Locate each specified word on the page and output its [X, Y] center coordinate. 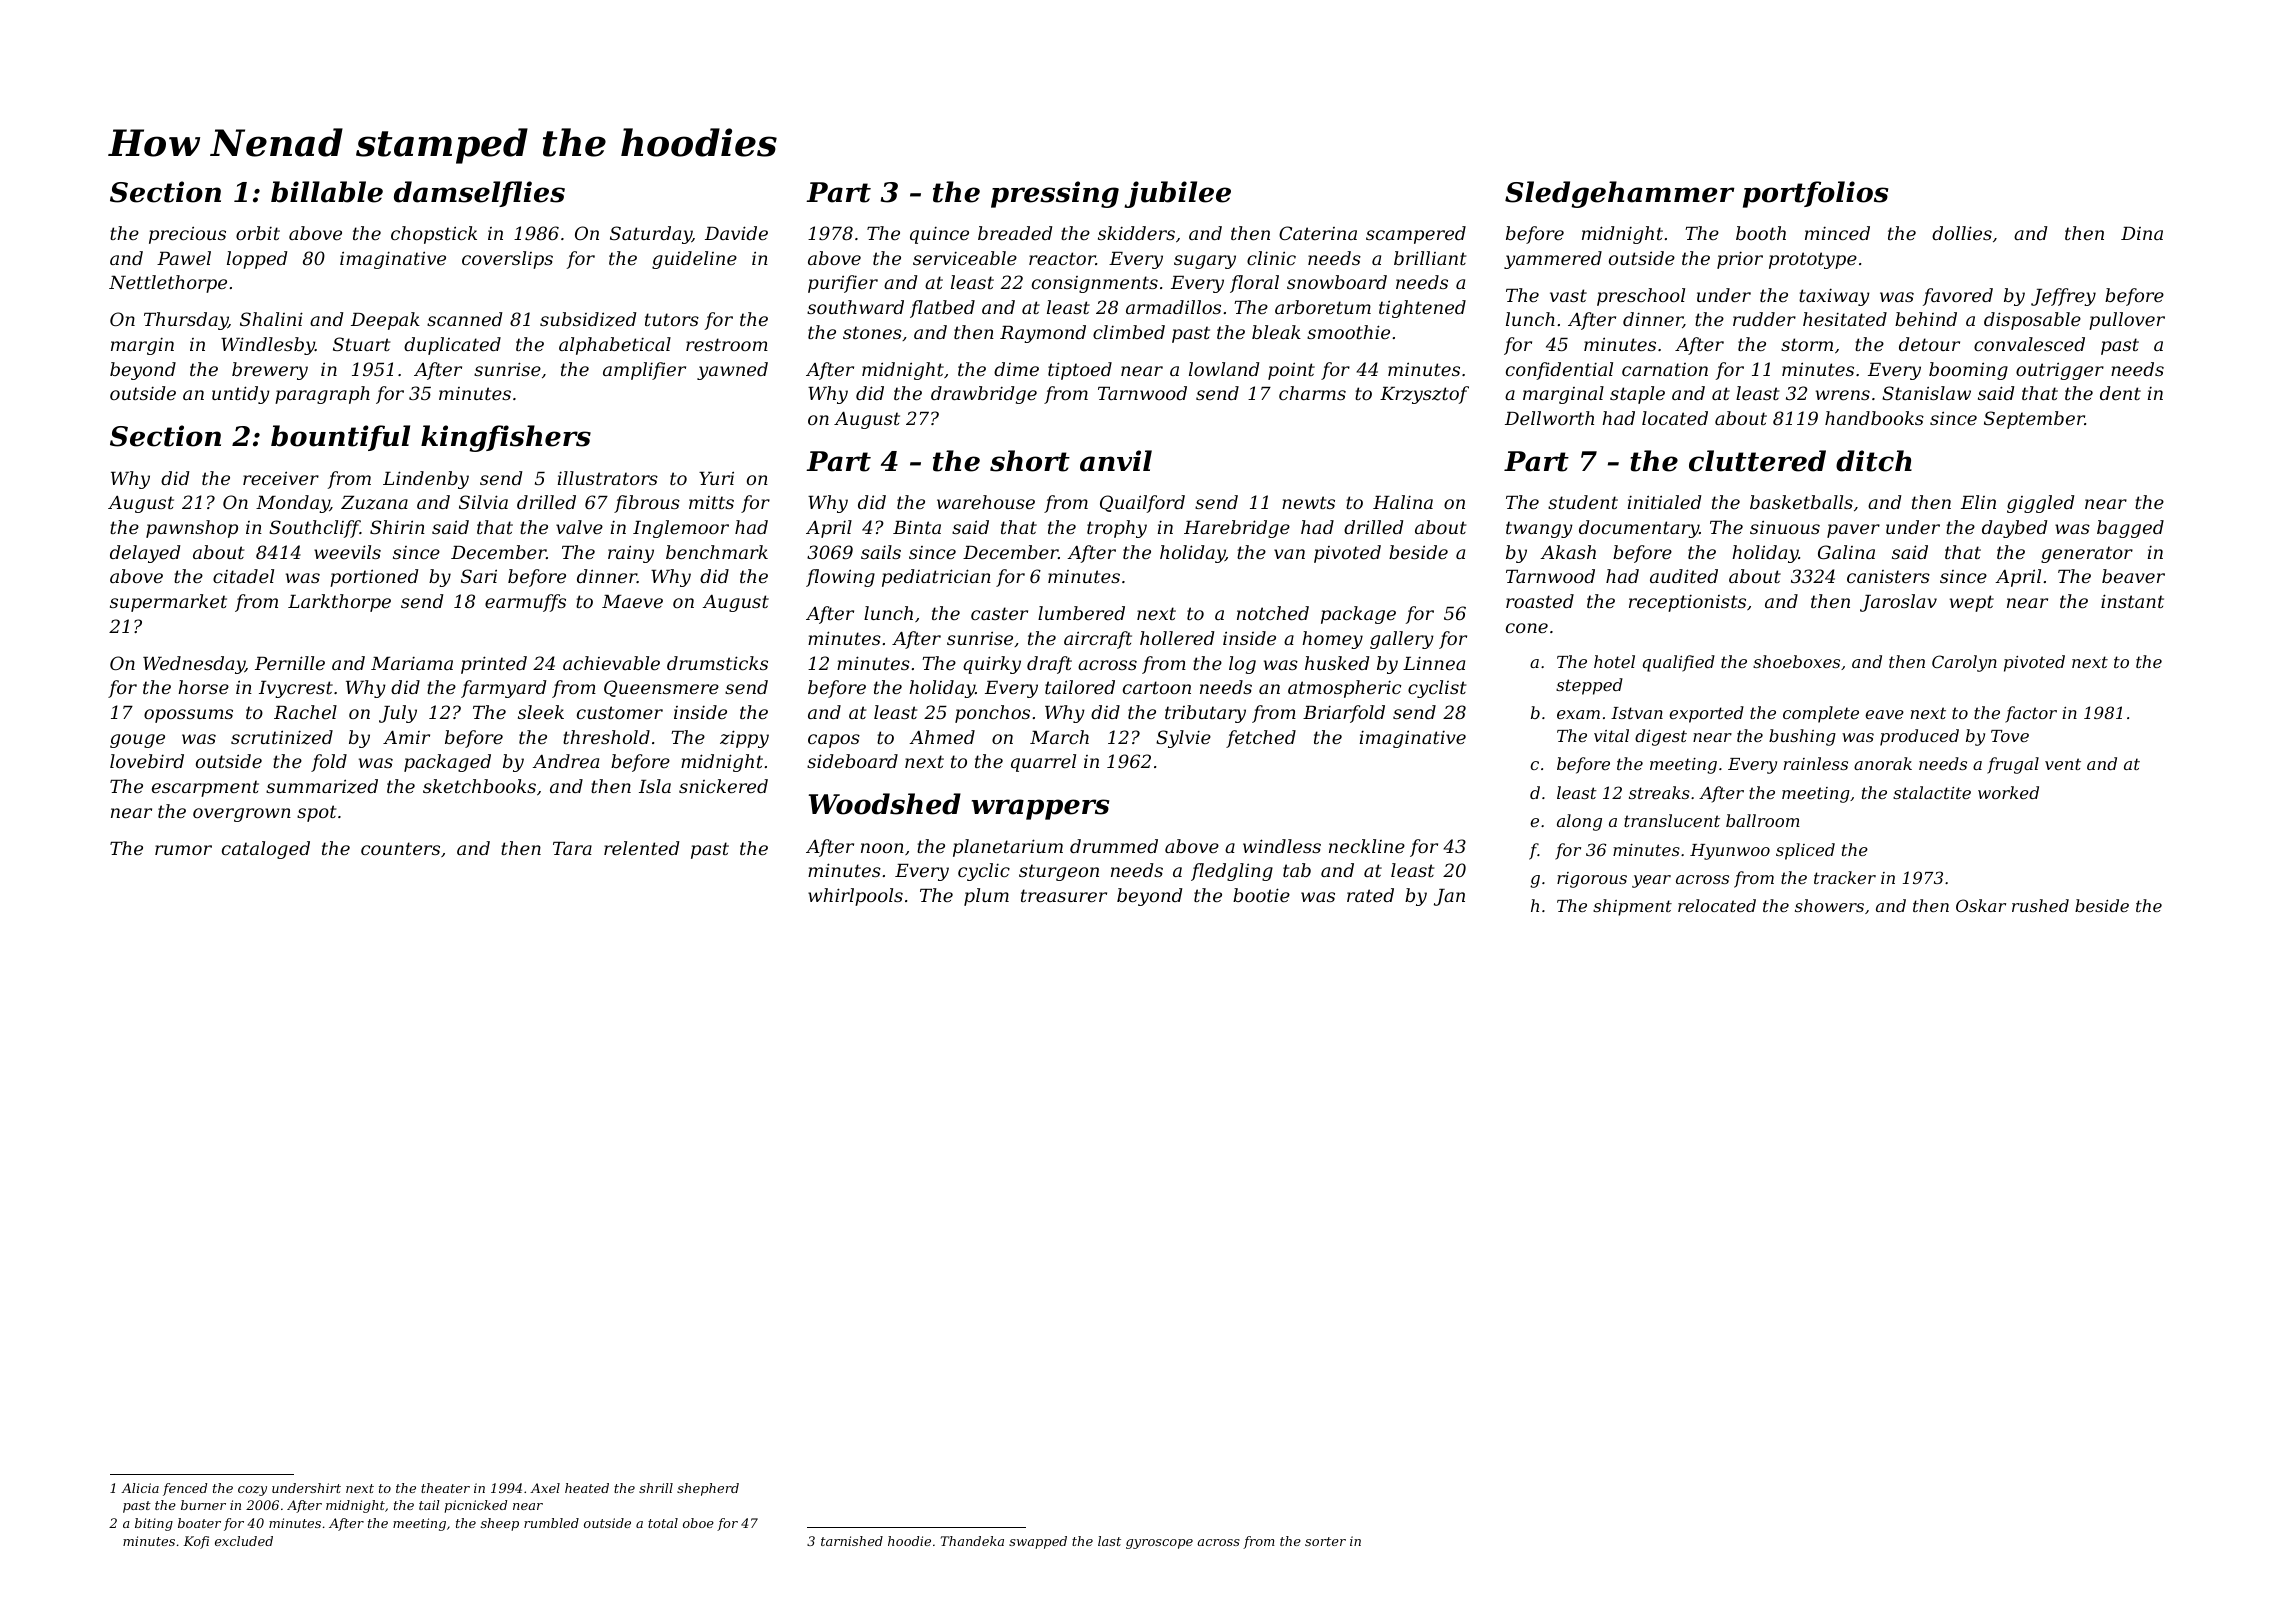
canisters [1888, 576]
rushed [2040, 905]
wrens [1843, 395]
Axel [545, 1488]
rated [1370, 895]
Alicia [140, 1488]
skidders [1136, 233]
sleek [541, 712]
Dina [2142, 233]
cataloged [266, 850]
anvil [1116, 461]
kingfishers [506, 438]
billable [327, 192]
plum [986, 897]
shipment [1632, 907]
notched [1273, 613]
